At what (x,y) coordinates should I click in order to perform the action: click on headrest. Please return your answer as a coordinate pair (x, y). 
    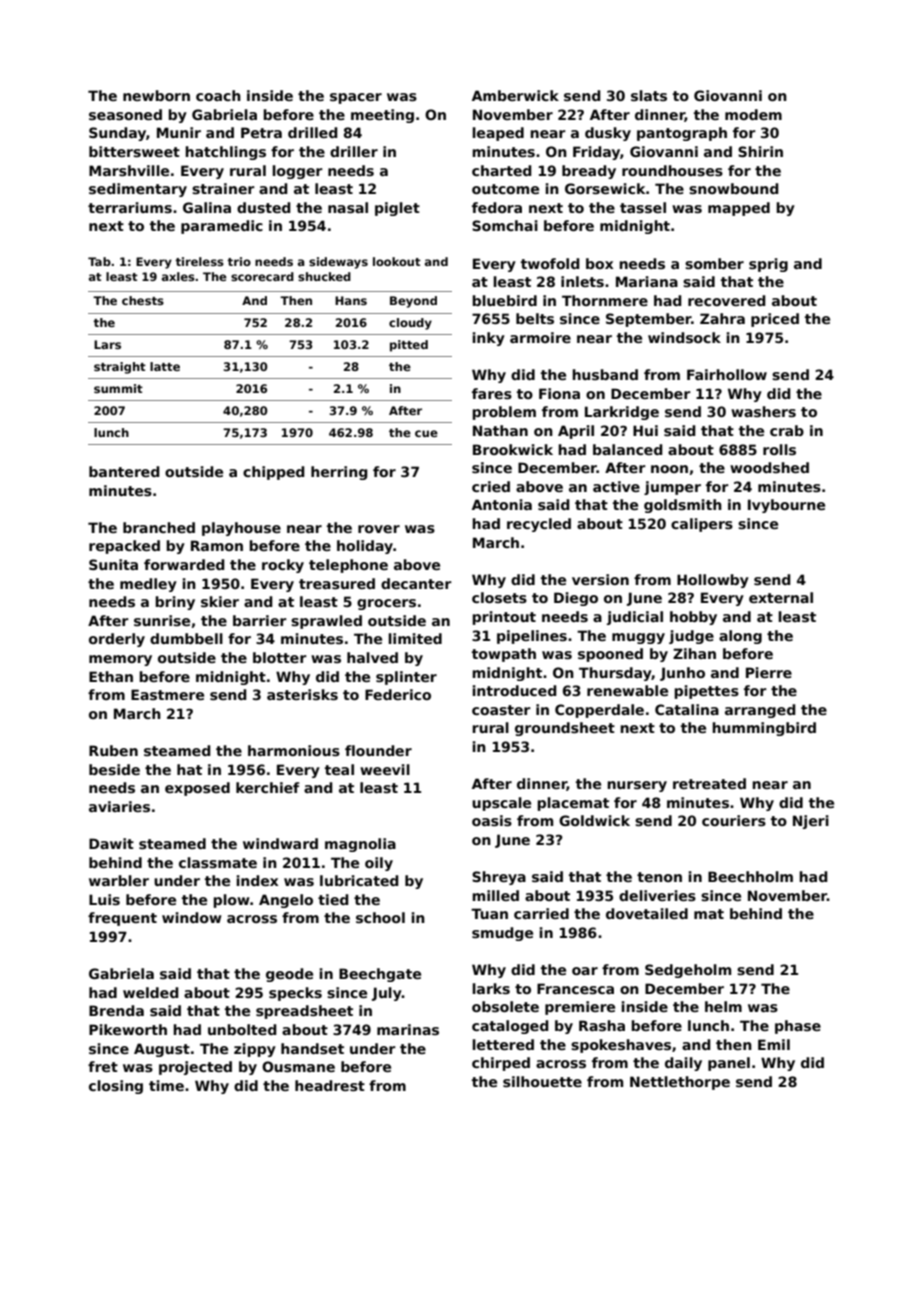
    Looking at the image, I should click on (330, 1085).
